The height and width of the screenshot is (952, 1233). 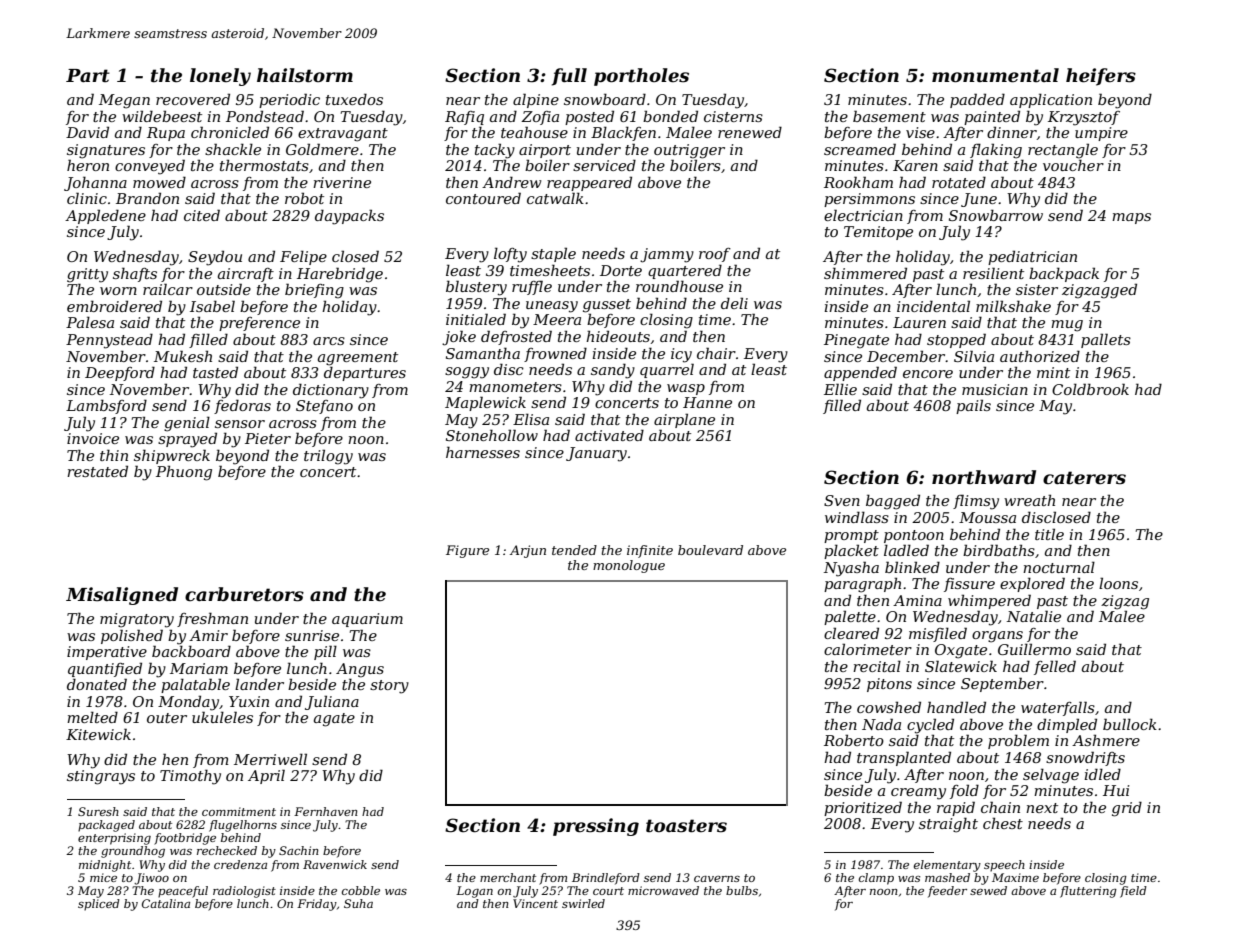 I want to click on monumental, so click(x=995, y=75).
